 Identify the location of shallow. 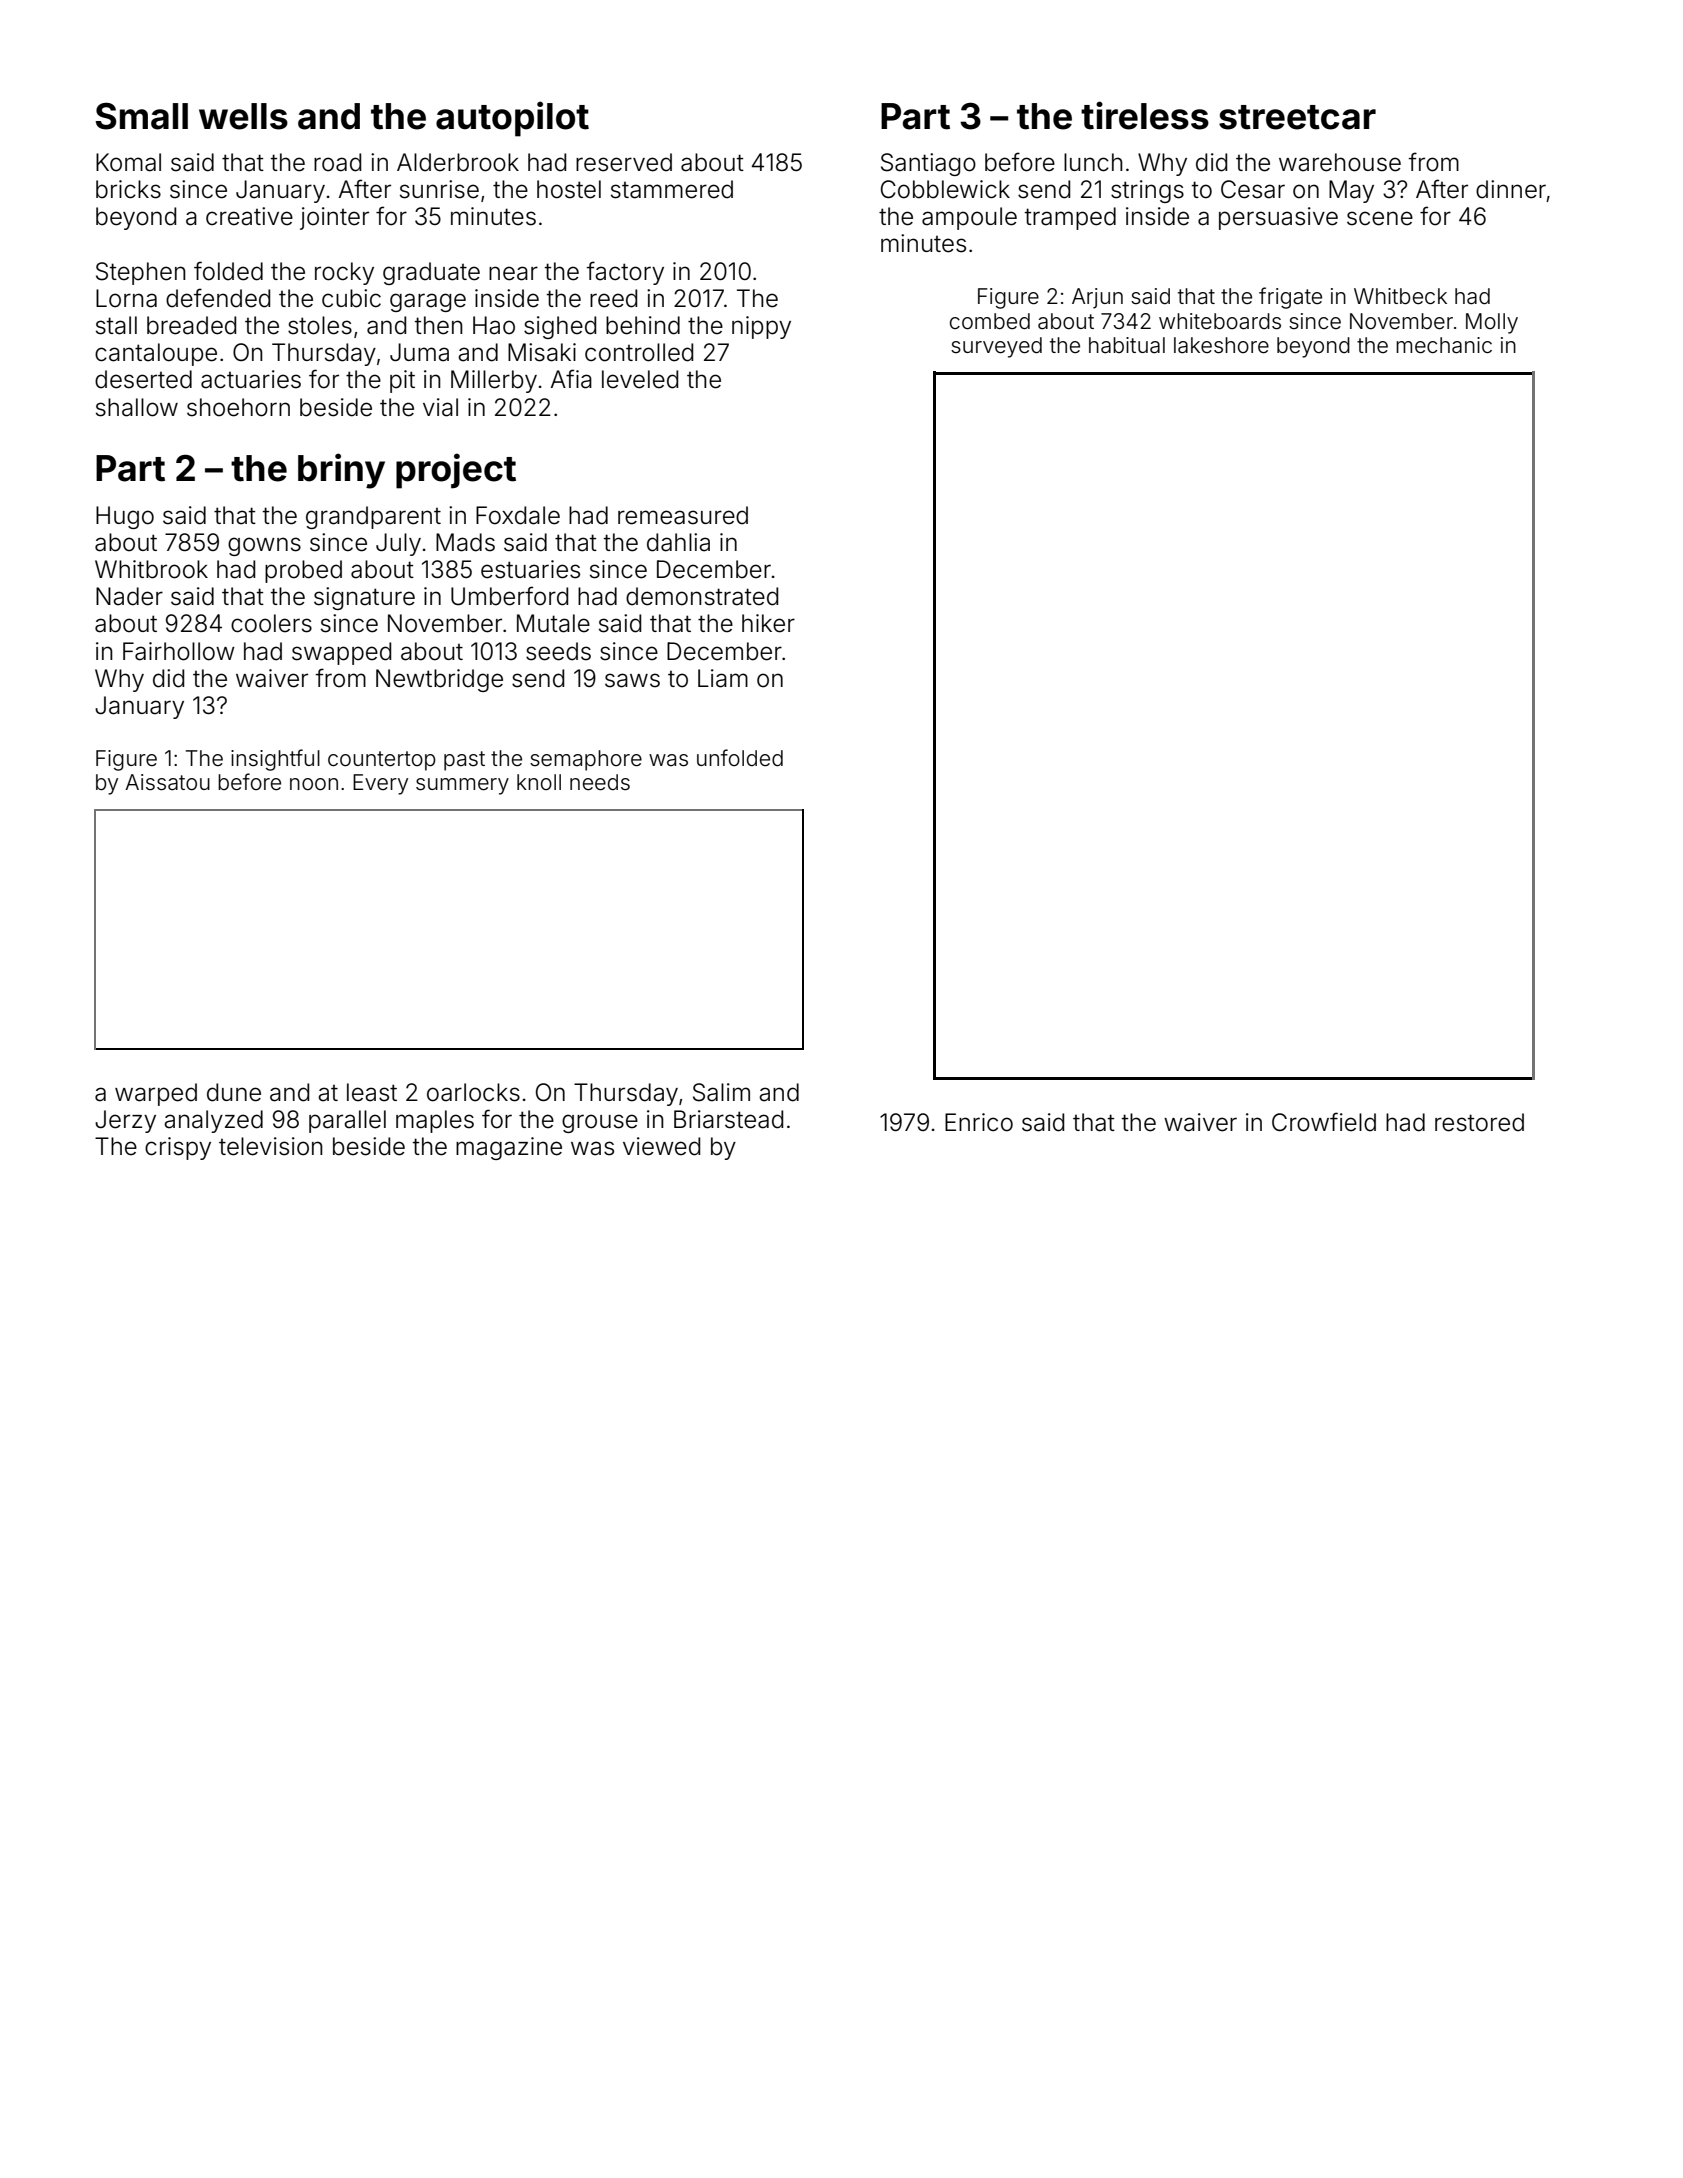
(137, 407).
